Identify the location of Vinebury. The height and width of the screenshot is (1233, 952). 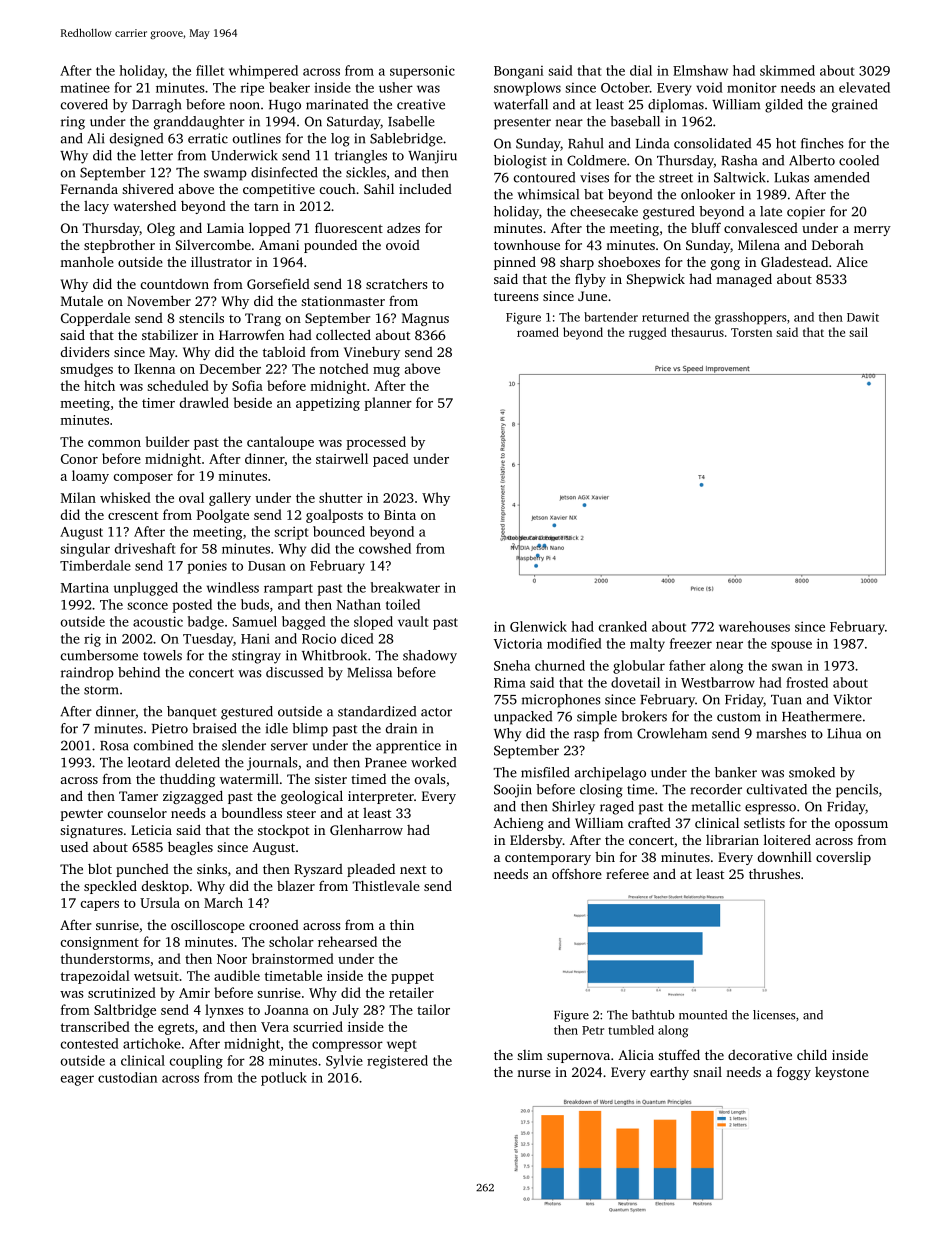
(372, 353).
